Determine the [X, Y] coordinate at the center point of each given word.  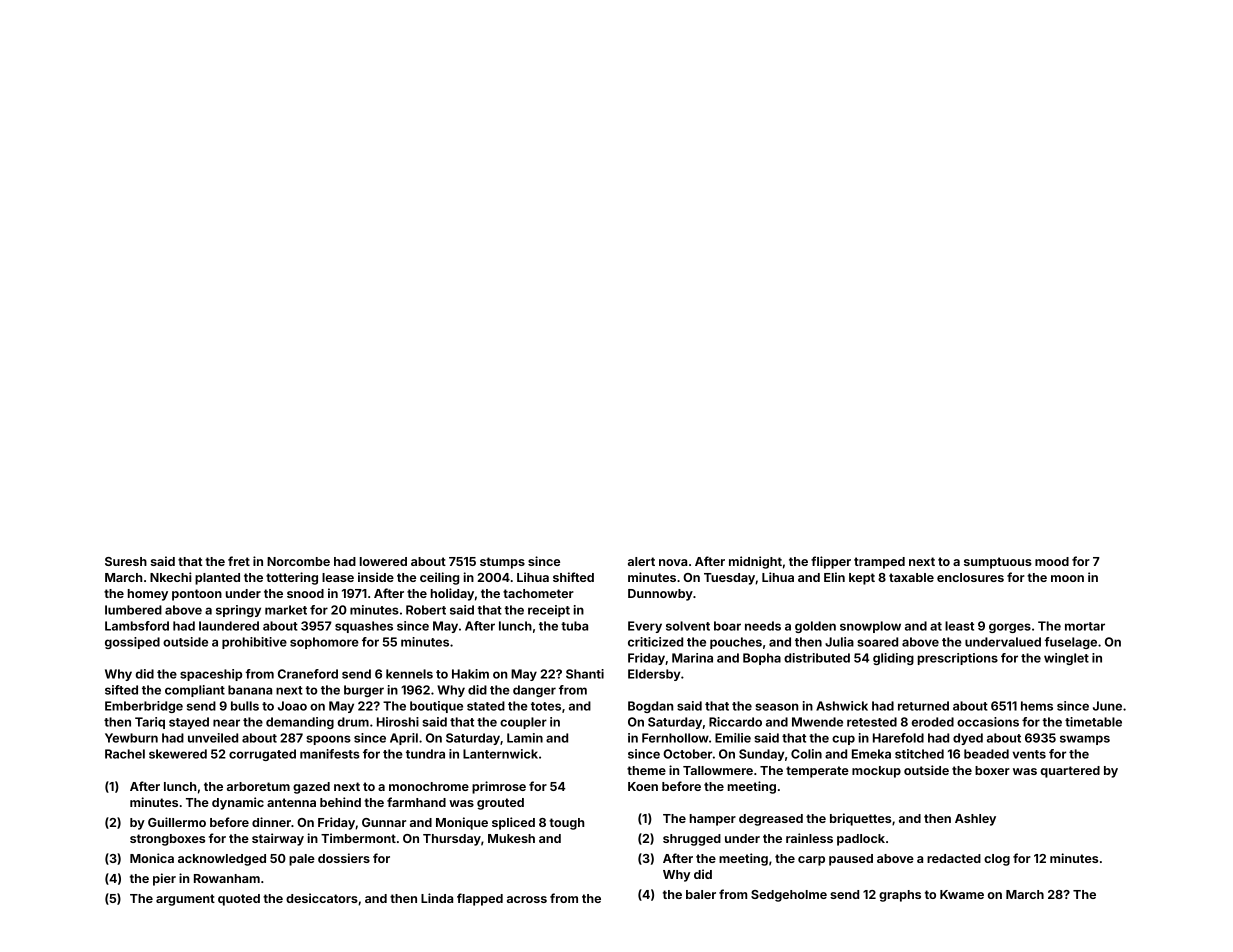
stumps [502, 563]
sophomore [324, 643]
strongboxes [167, 840]
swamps [1085, 740]
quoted [239, 900]
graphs [900, 896]
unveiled [213, 738]
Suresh [126, 561]
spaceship [211, 675]
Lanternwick [500, 754]
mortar [1085, 626]
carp [811, 861]
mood [1052, 561]
